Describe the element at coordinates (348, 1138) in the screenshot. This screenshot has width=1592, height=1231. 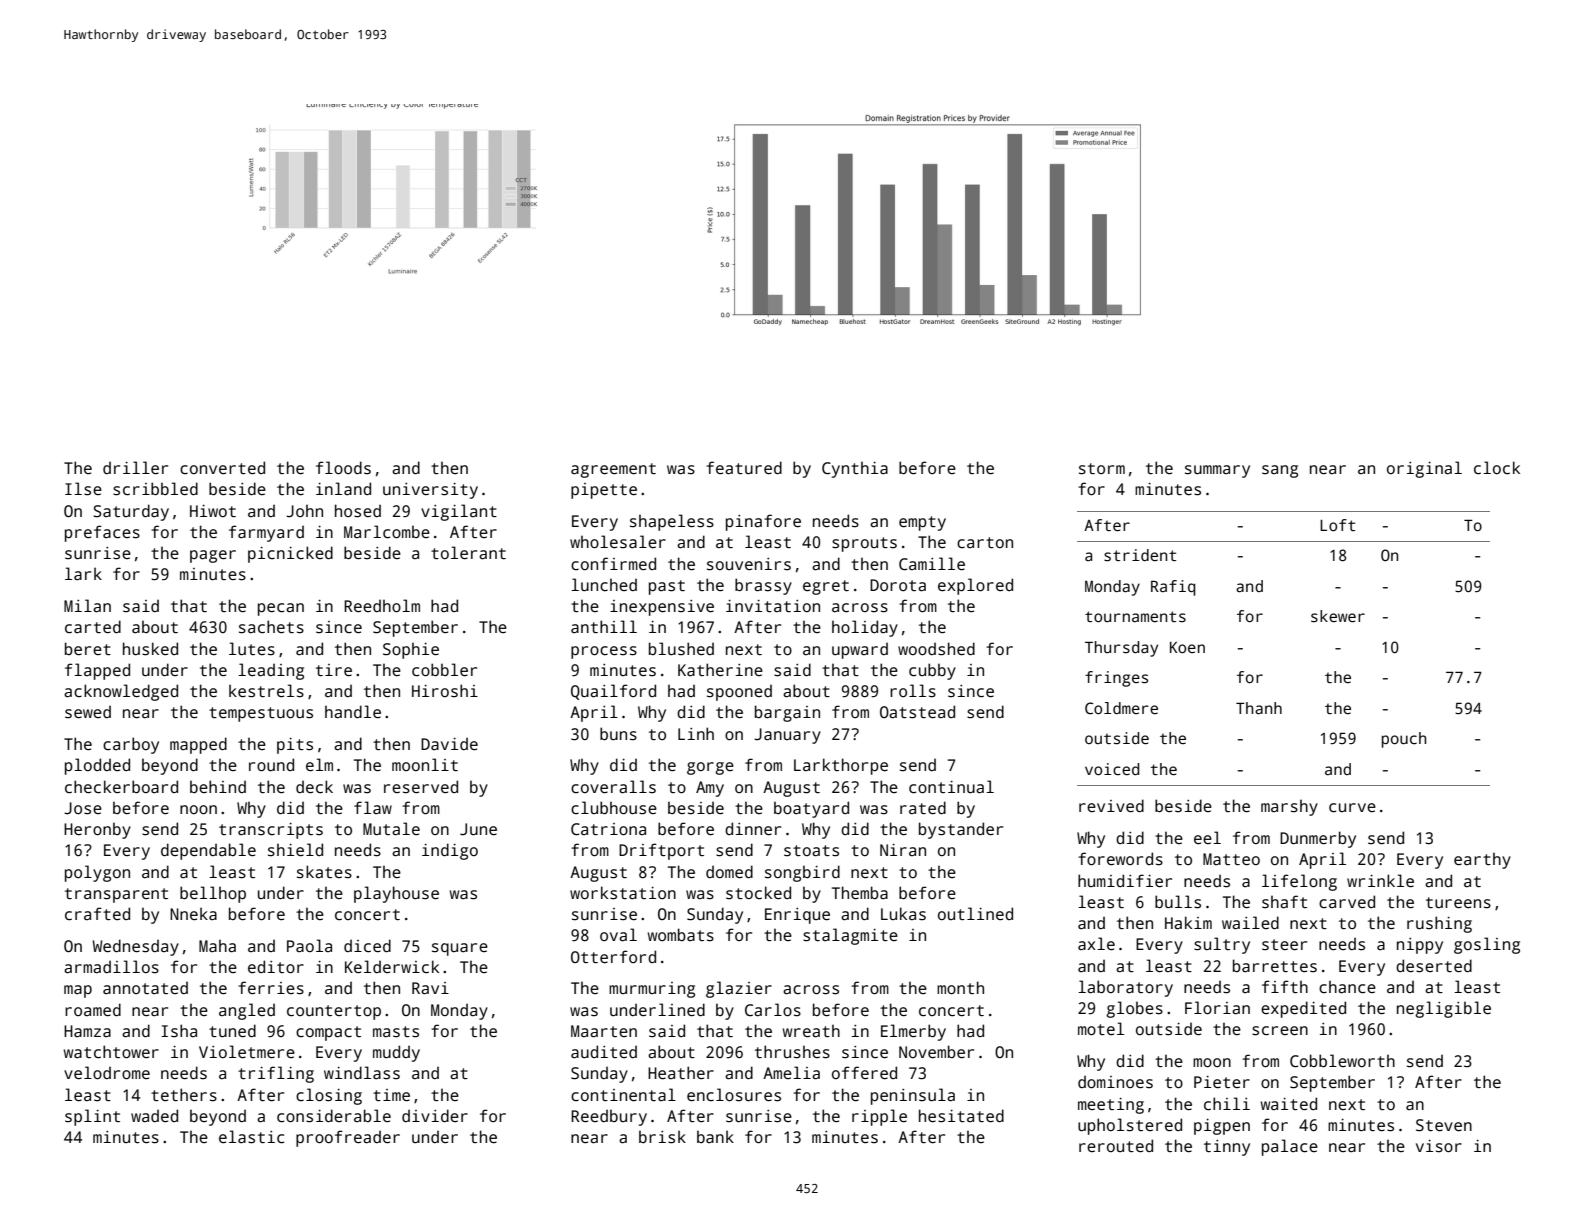
I see `proofreader` at that location.
